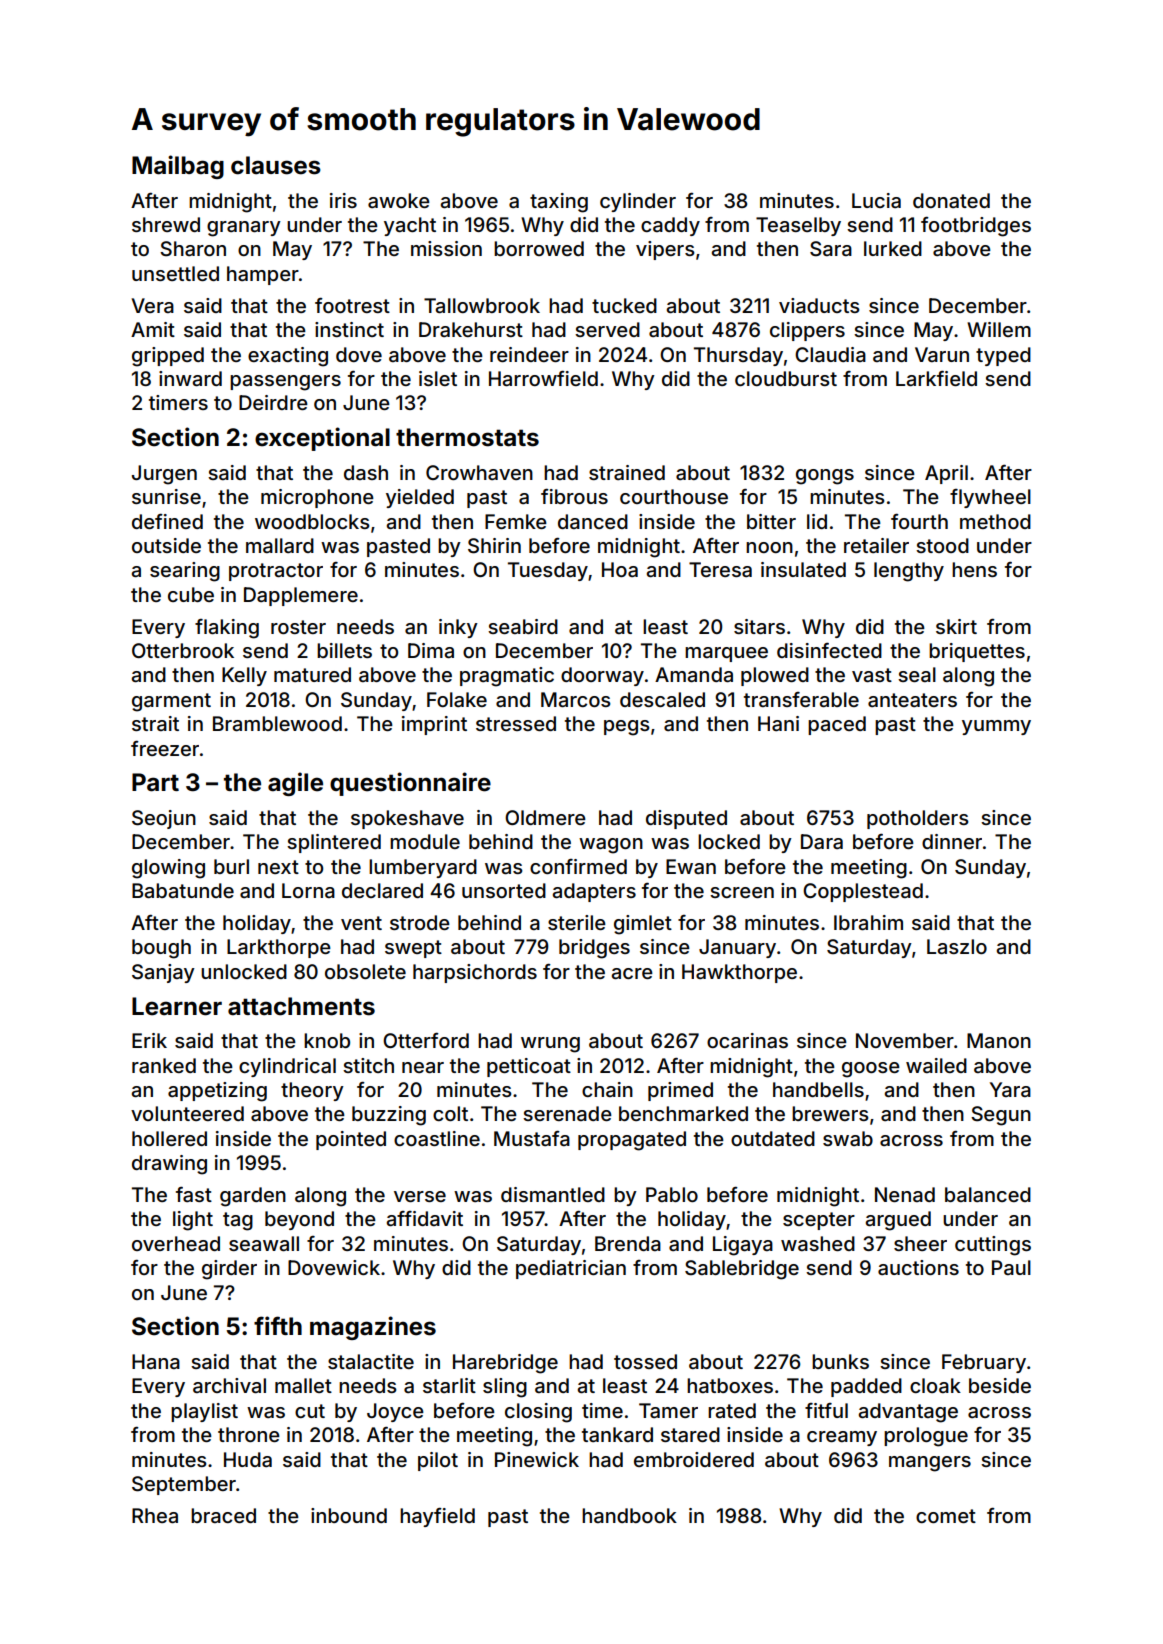 The height and width of the image is (1644, 1163). Describe the element at coordinates (876, 200) in the image. I see `Lucia` at that location.
